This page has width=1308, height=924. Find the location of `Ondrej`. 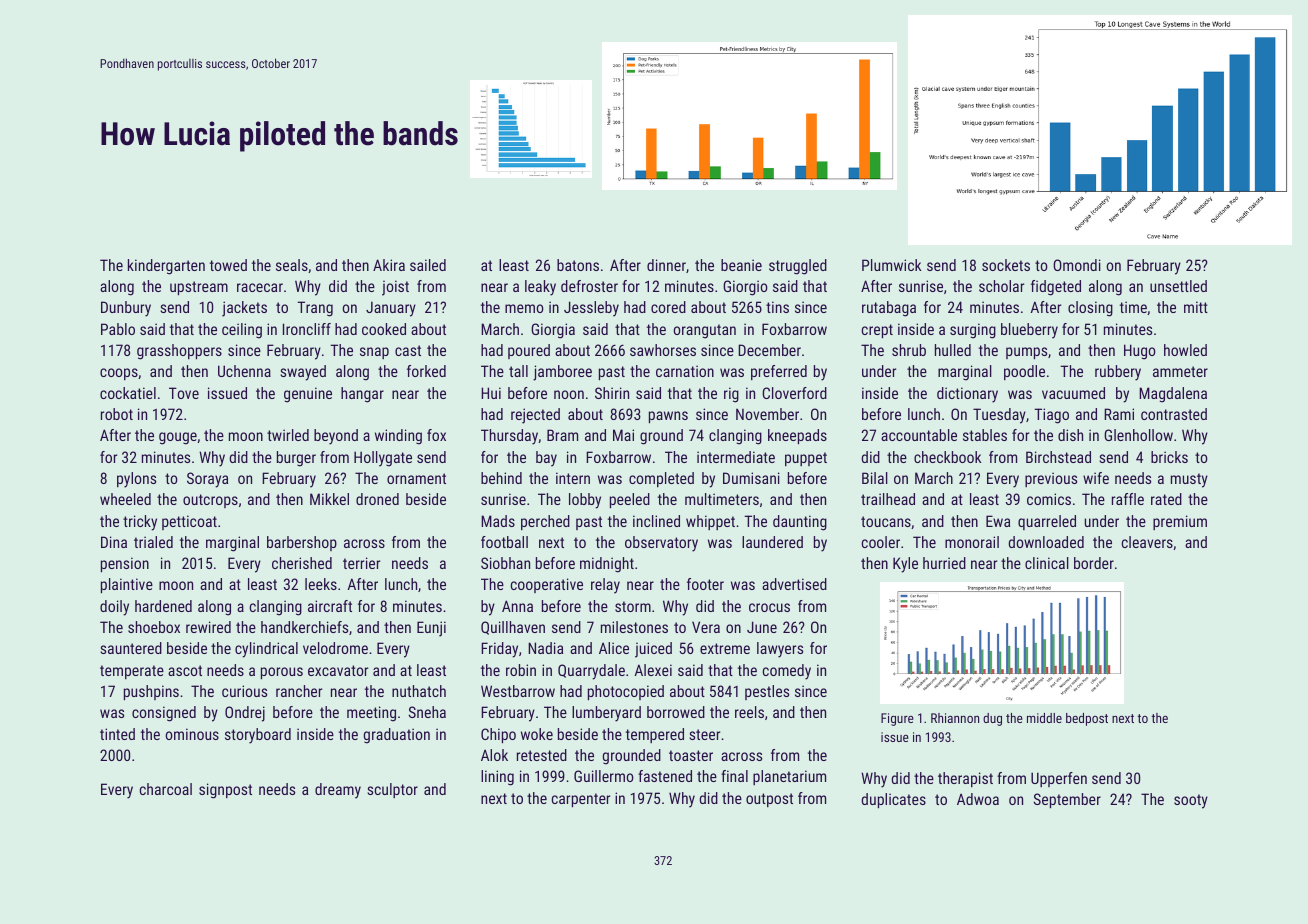

Ondrej is located at coordinates (245, 714).
